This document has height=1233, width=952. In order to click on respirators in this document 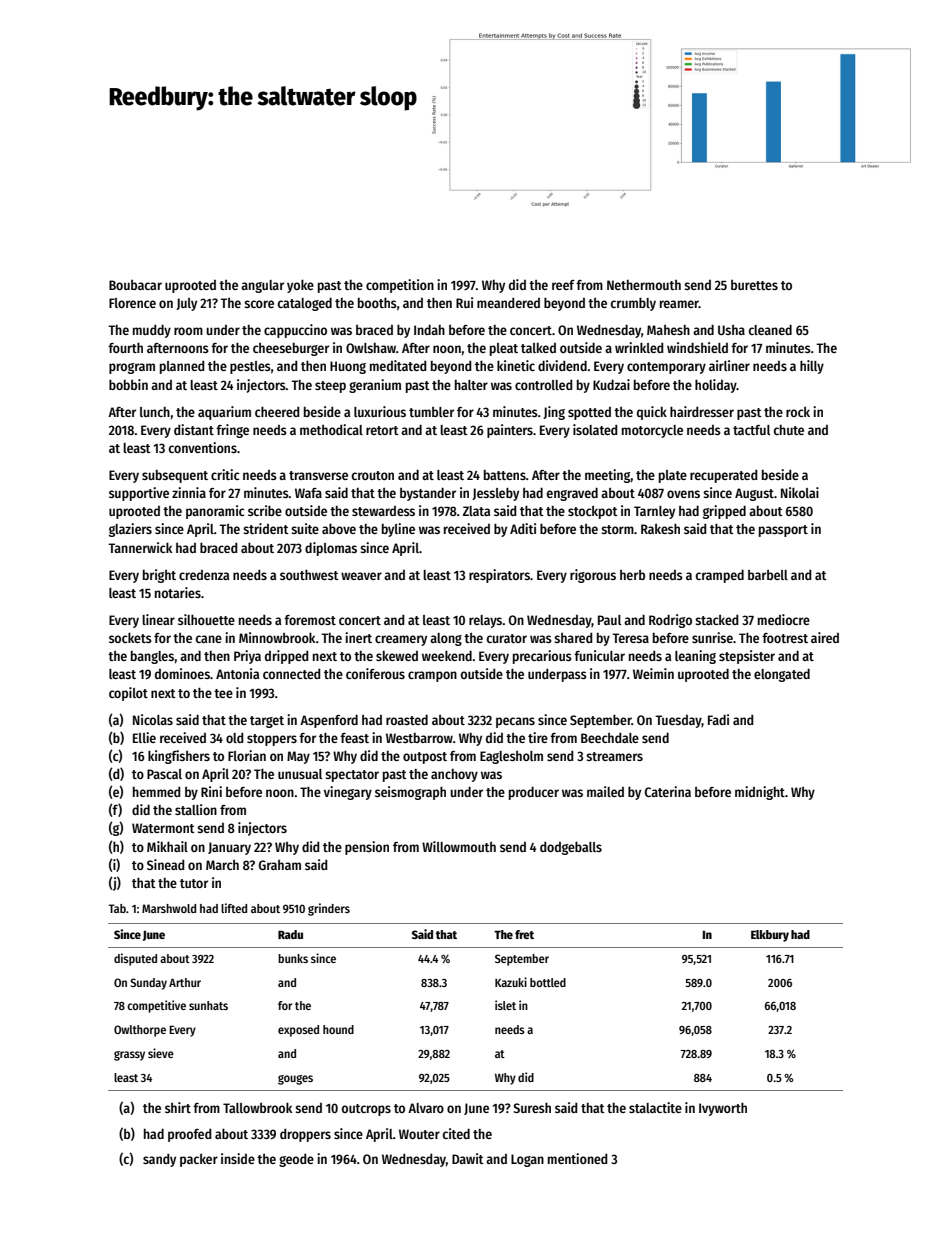, I will do `click(499, 576)`.
